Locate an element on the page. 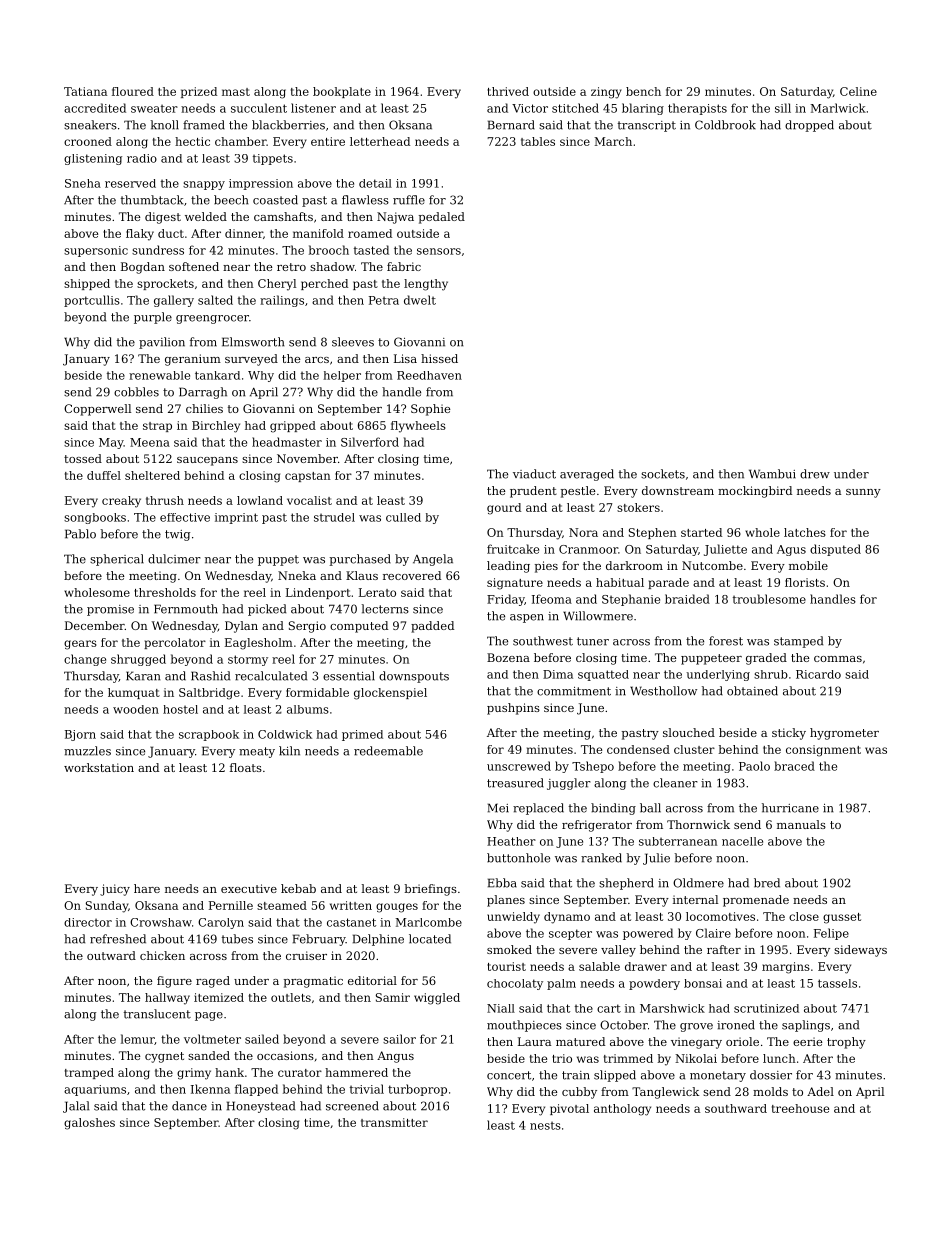 This document has width=952, height=1233. bench is located at coordinates (643, 91).
